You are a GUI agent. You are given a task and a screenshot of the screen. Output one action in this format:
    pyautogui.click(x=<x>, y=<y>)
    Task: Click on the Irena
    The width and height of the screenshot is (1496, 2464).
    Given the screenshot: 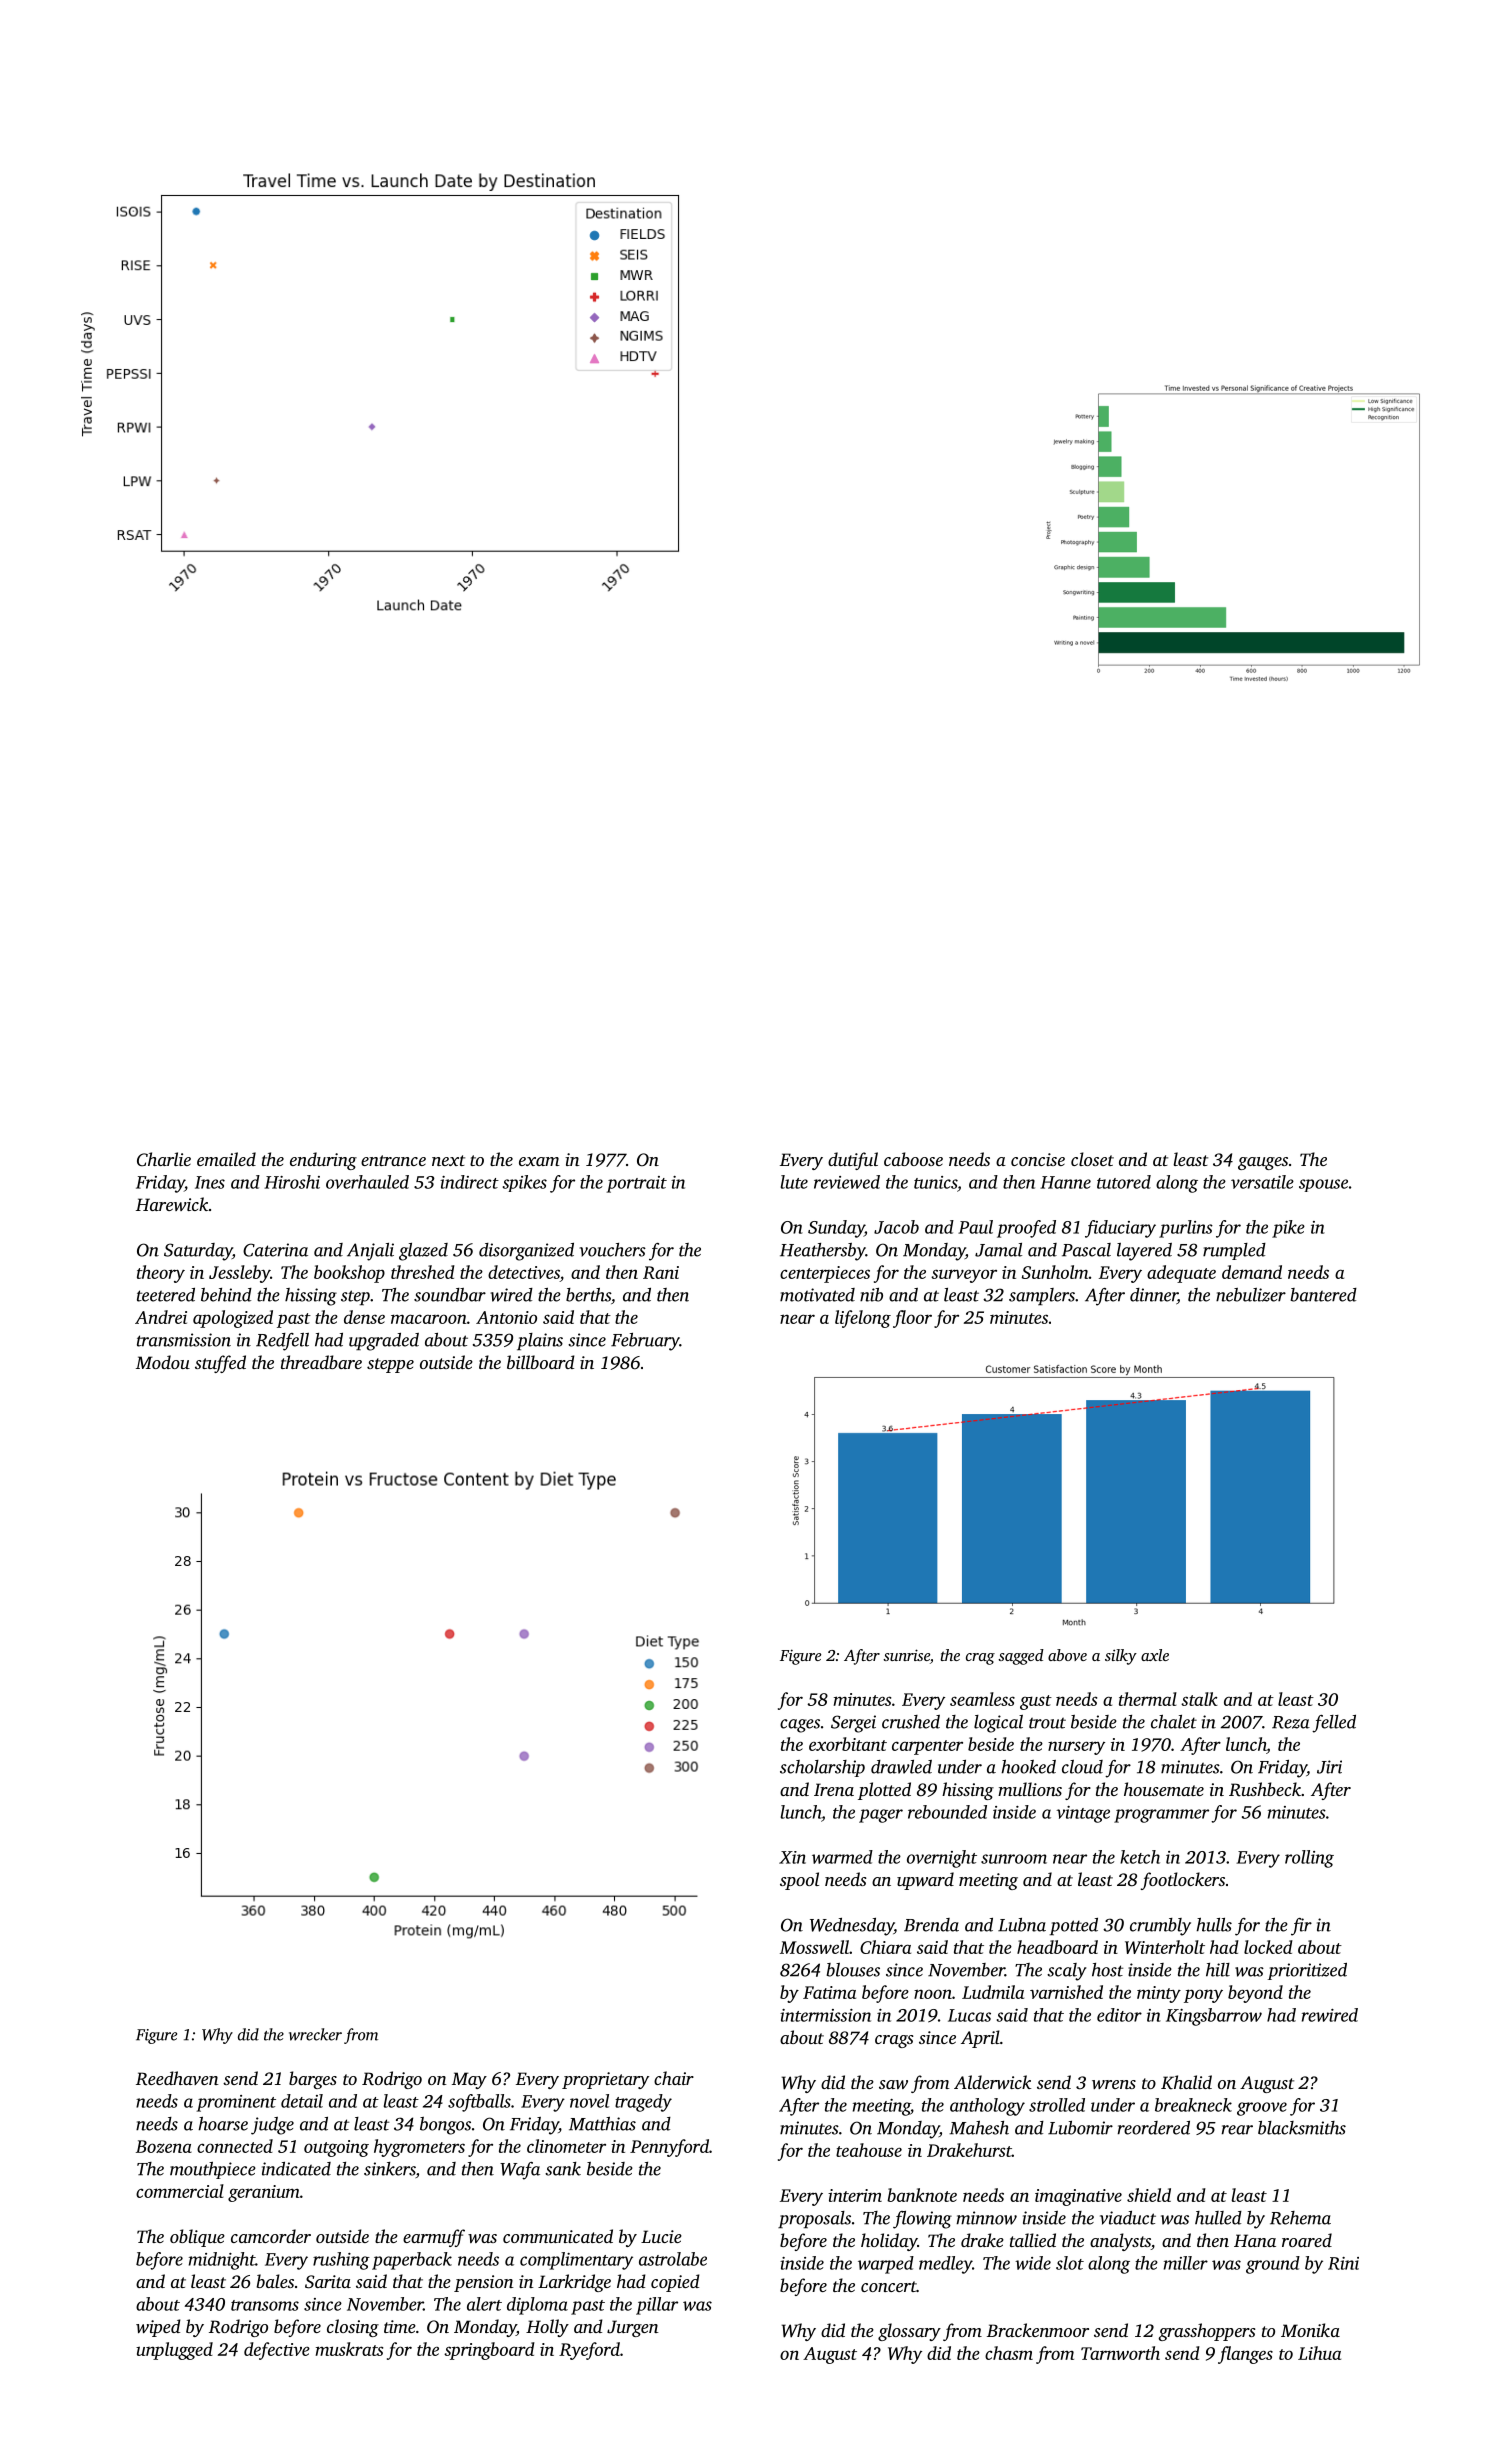 What is the action you would take?
    pyautogui.click(x=834, y=1789)
